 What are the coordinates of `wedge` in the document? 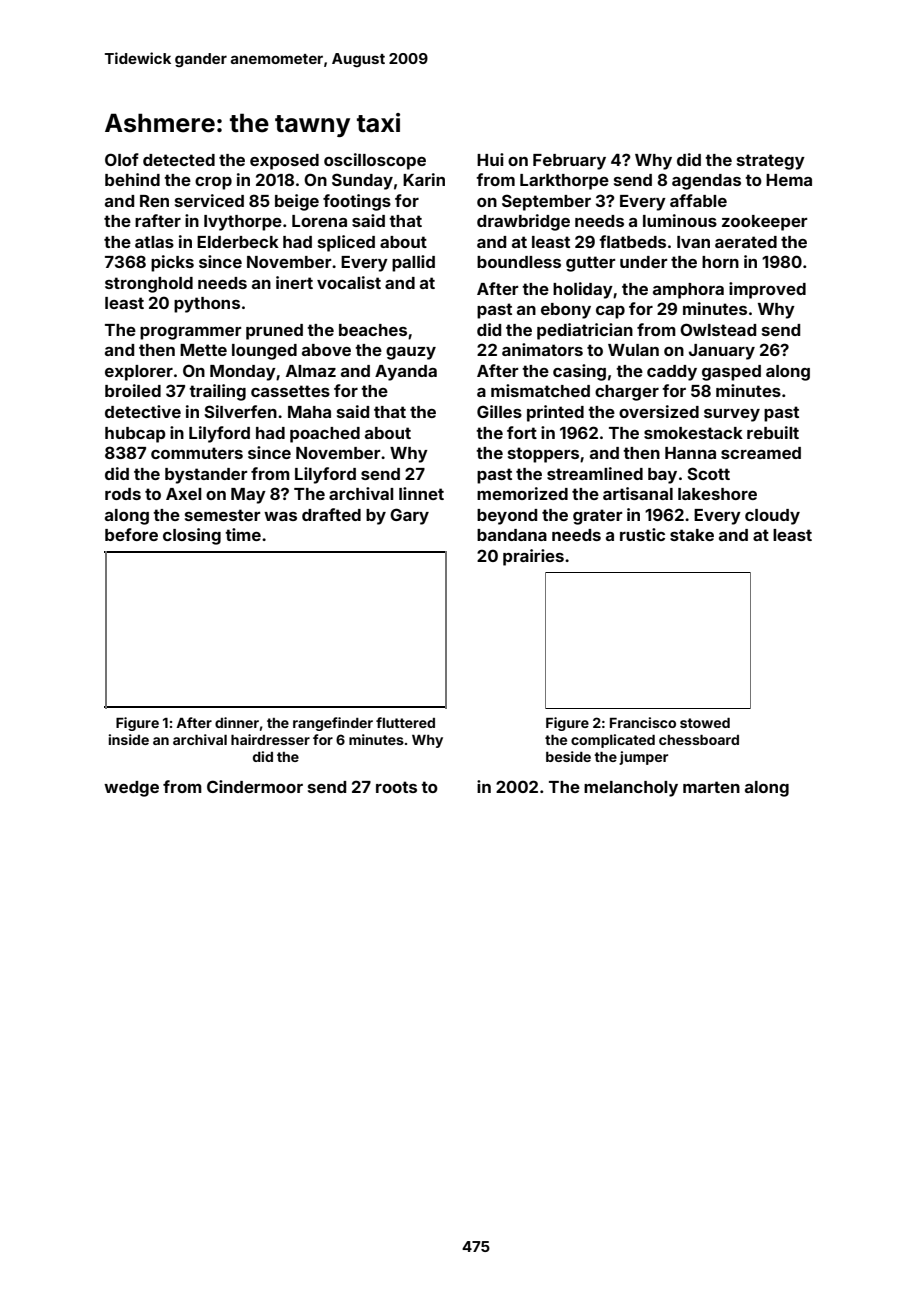 It's located at (131, 789).
